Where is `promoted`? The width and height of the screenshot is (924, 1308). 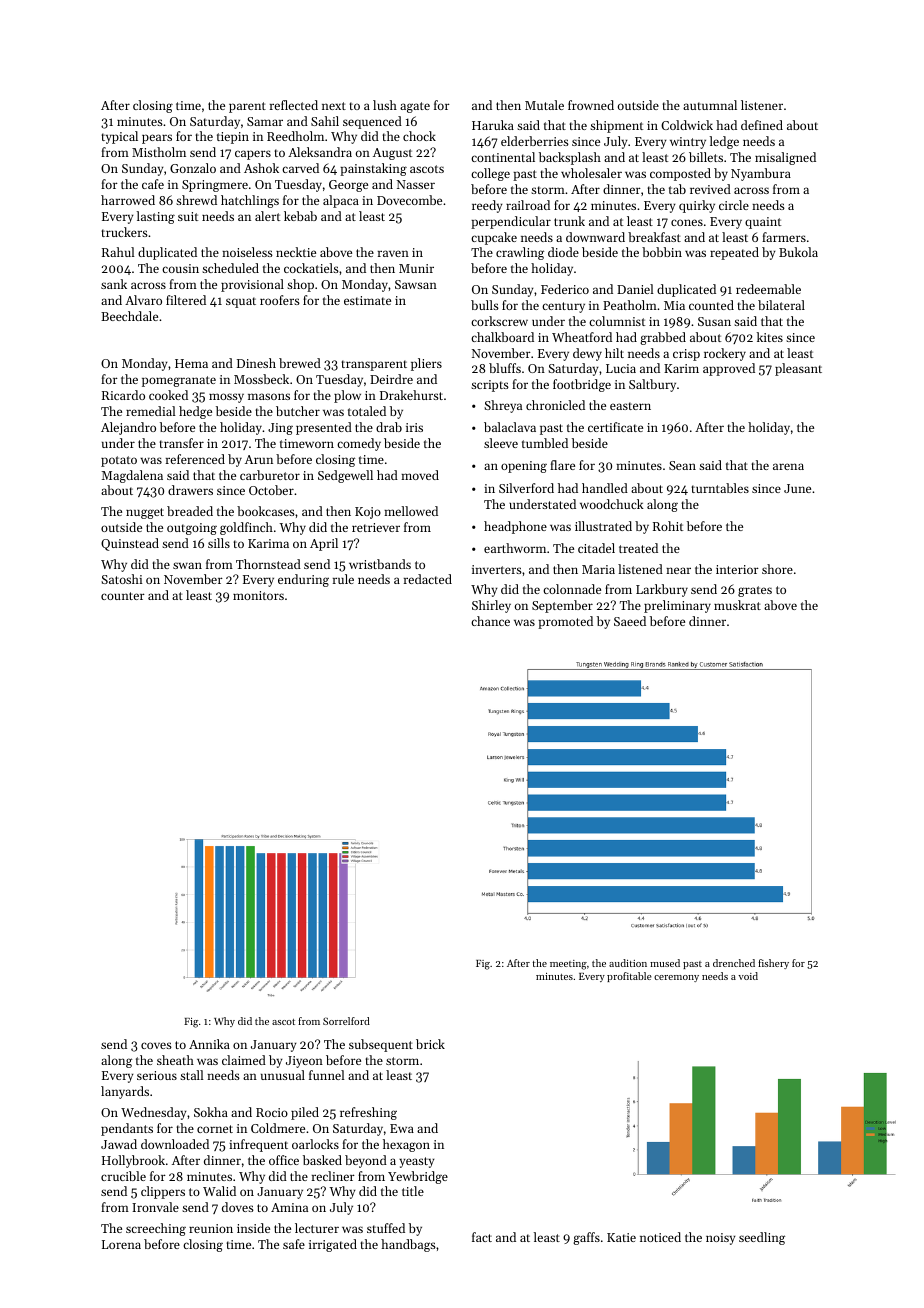
promoted is located at coordinates (565, 622).
